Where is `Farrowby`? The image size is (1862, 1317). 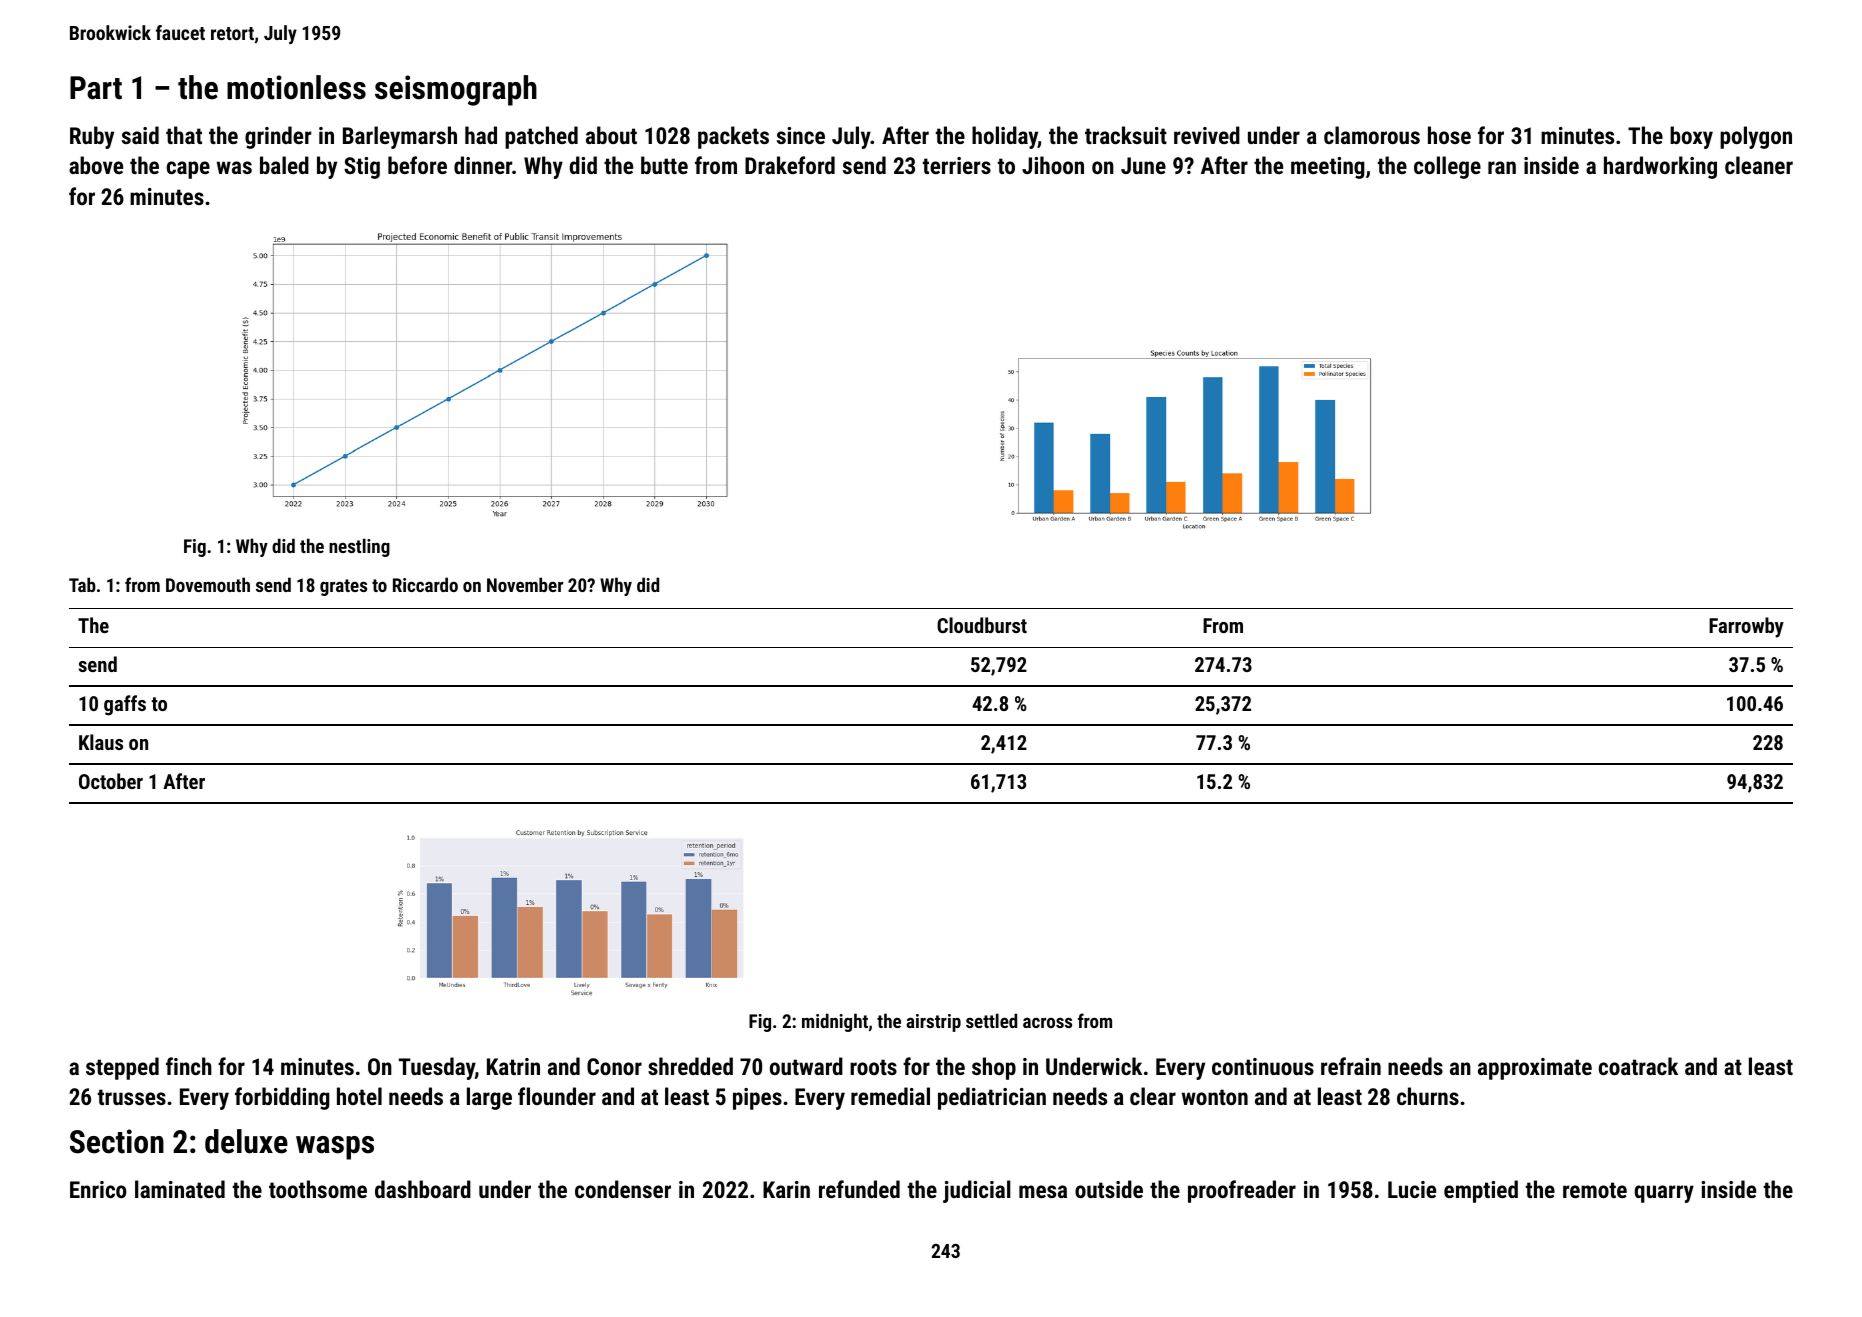 Farrowby is located at coordinates (1746, 627).
